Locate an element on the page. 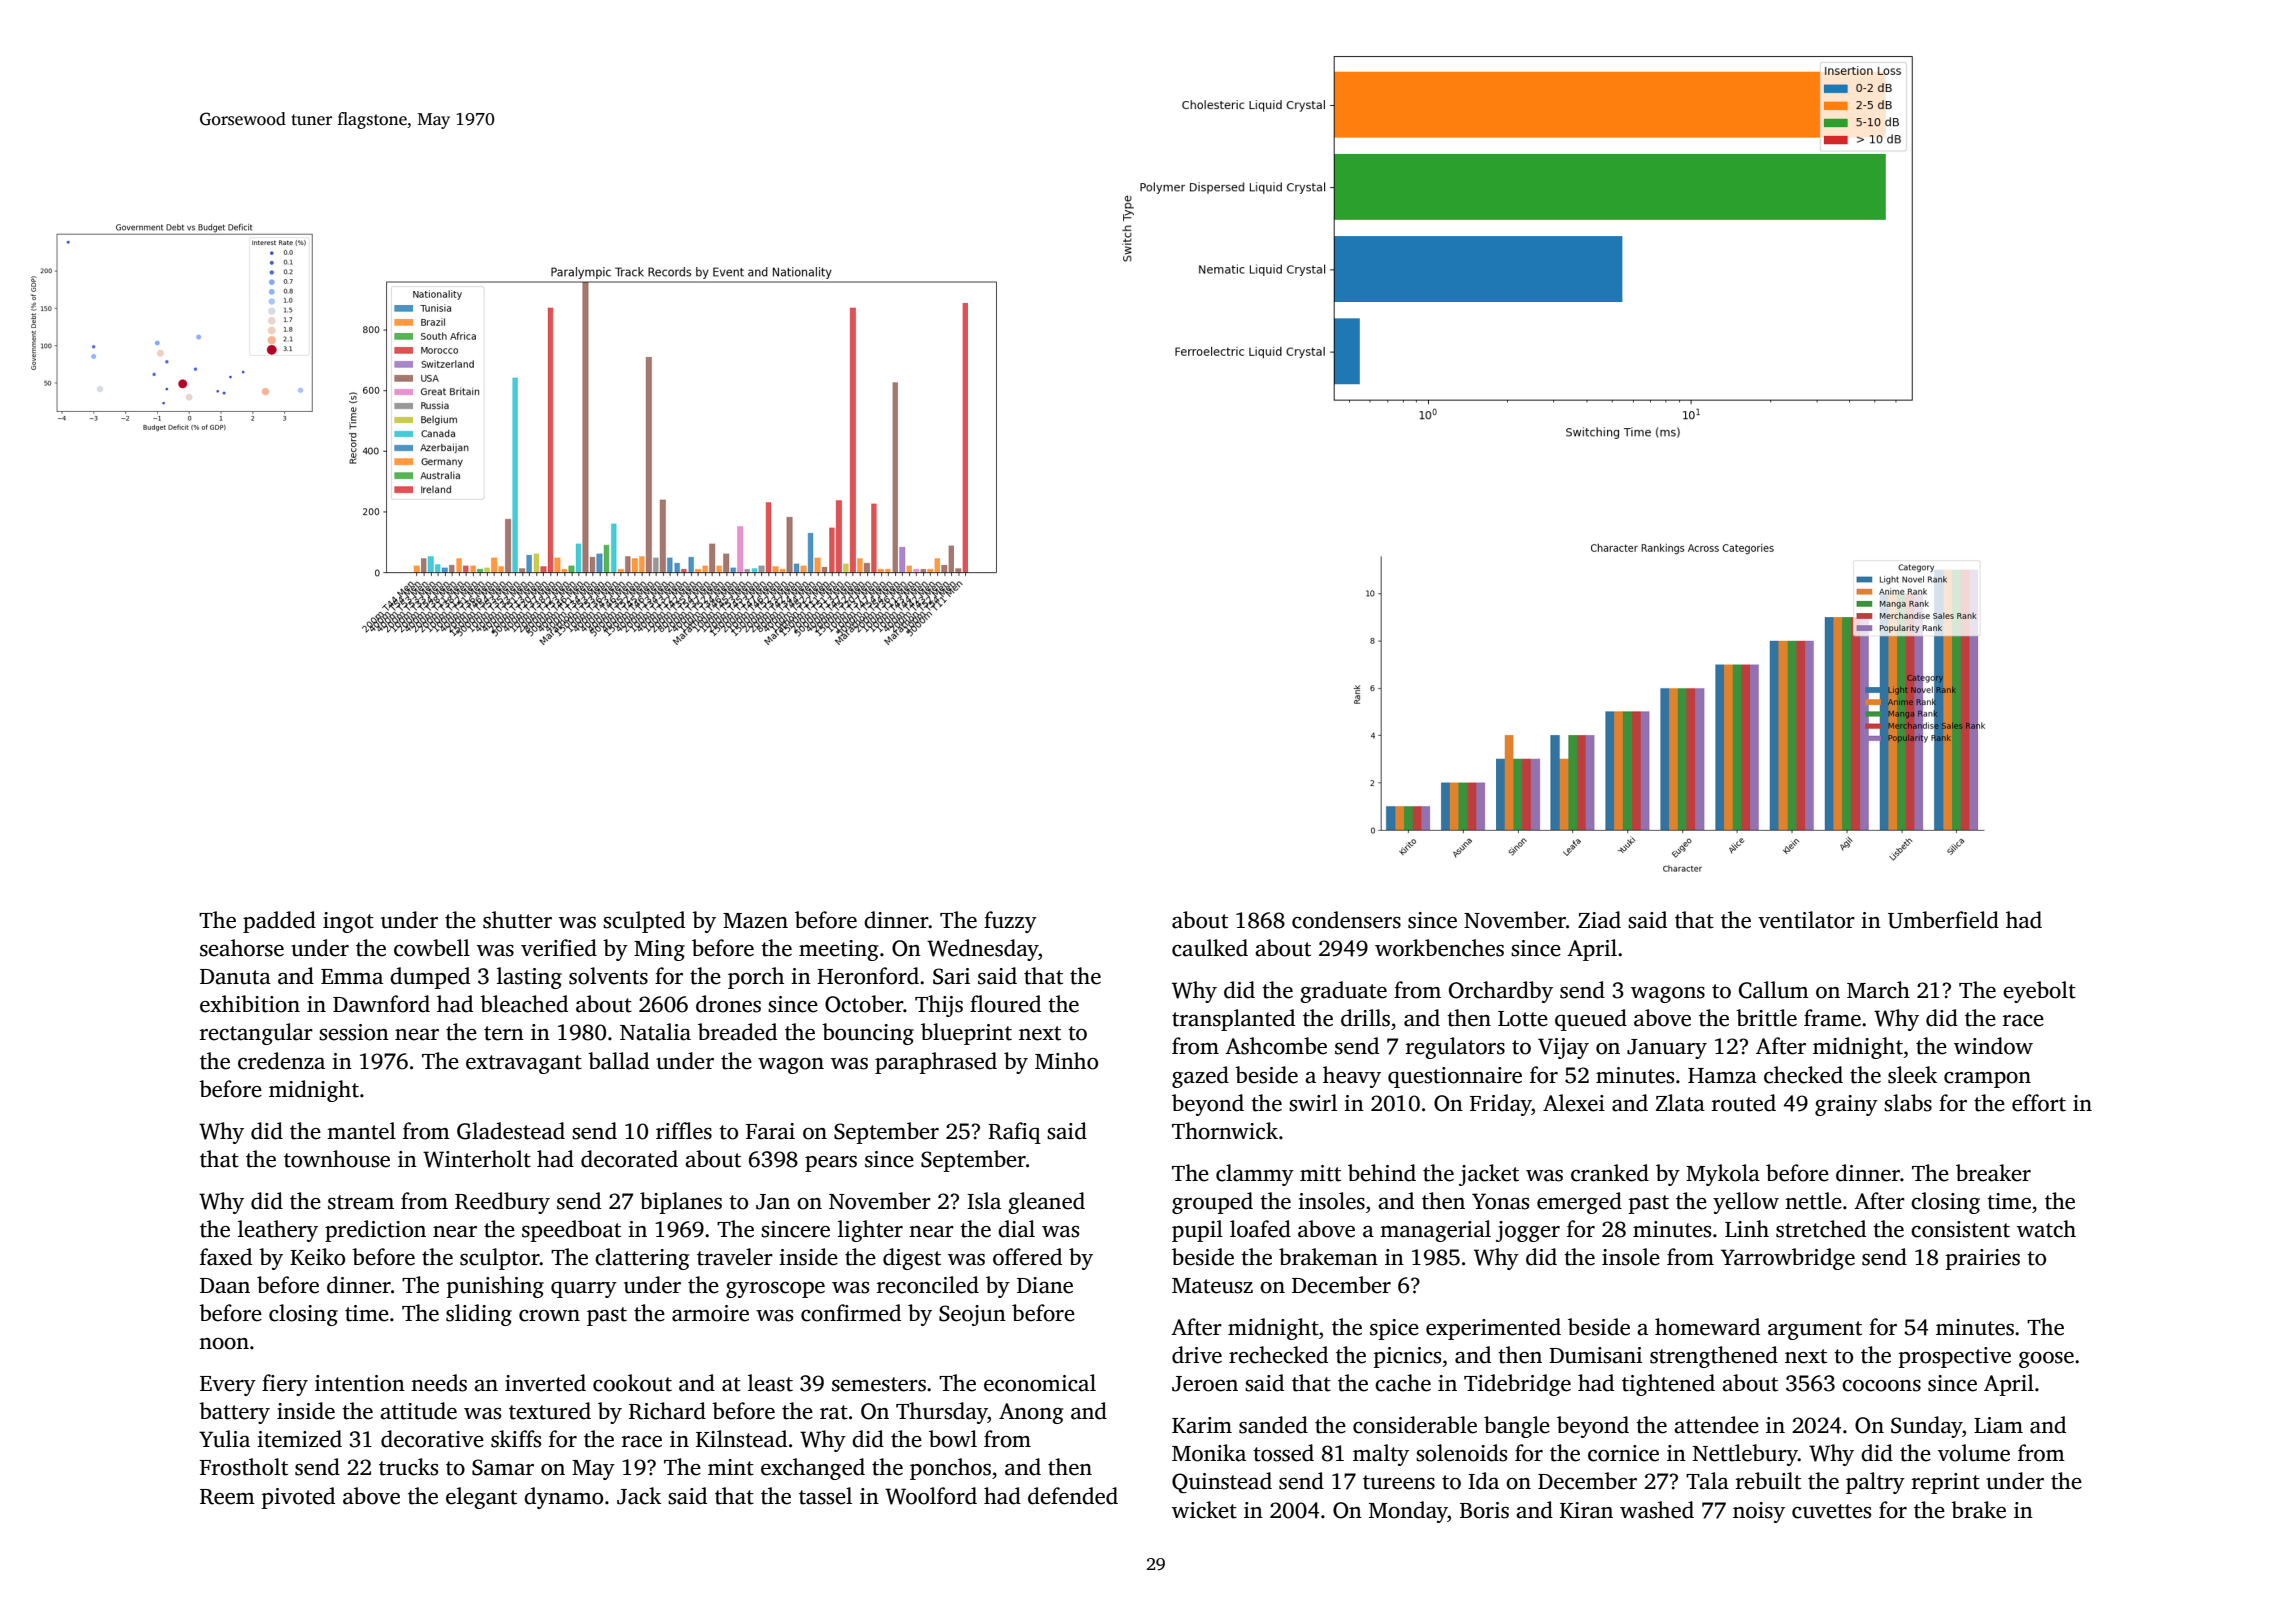 The width and height of the page is (2292, 1620). effort is located at coordinates (2039, 1103).
